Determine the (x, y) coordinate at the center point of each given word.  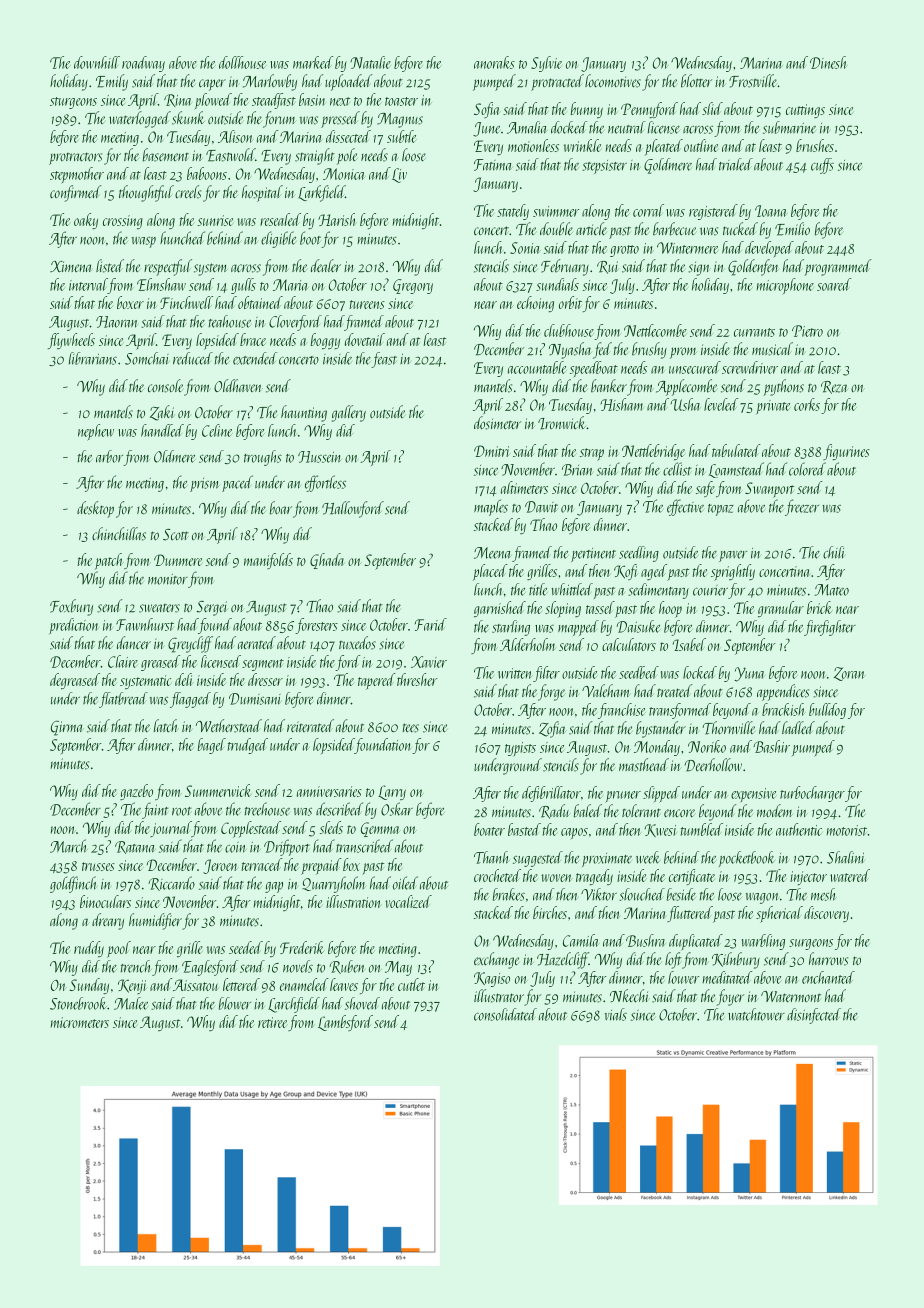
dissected (348, 136)
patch (109, 561)
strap (592, 454)
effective (685, 507)
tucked (740, 229)
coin (235, 847)
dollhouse (242, 62)
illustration (353, 901)
